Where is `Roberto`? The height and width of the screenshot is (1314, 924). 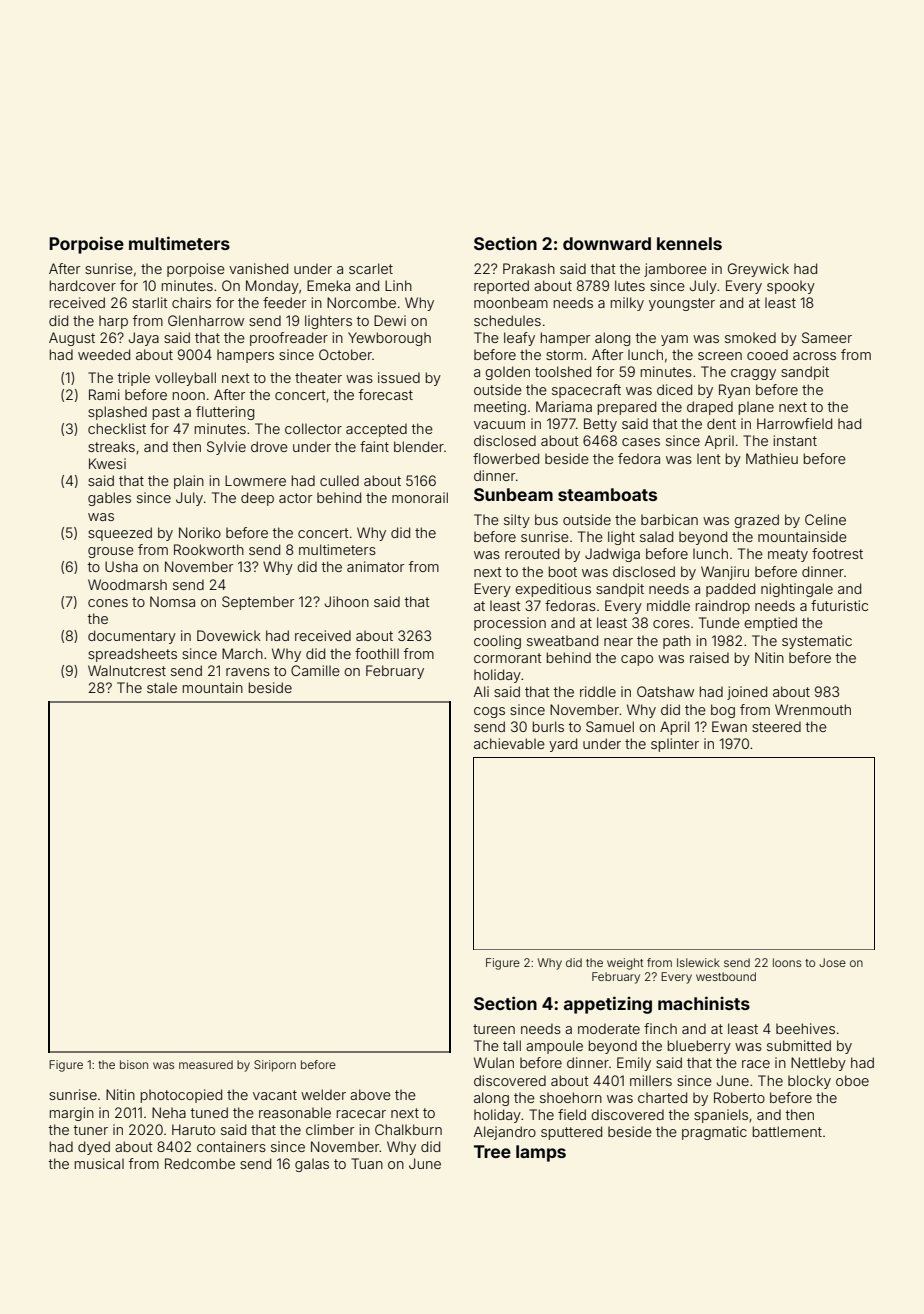
Roberto is located at coordinates (739, 1097).
